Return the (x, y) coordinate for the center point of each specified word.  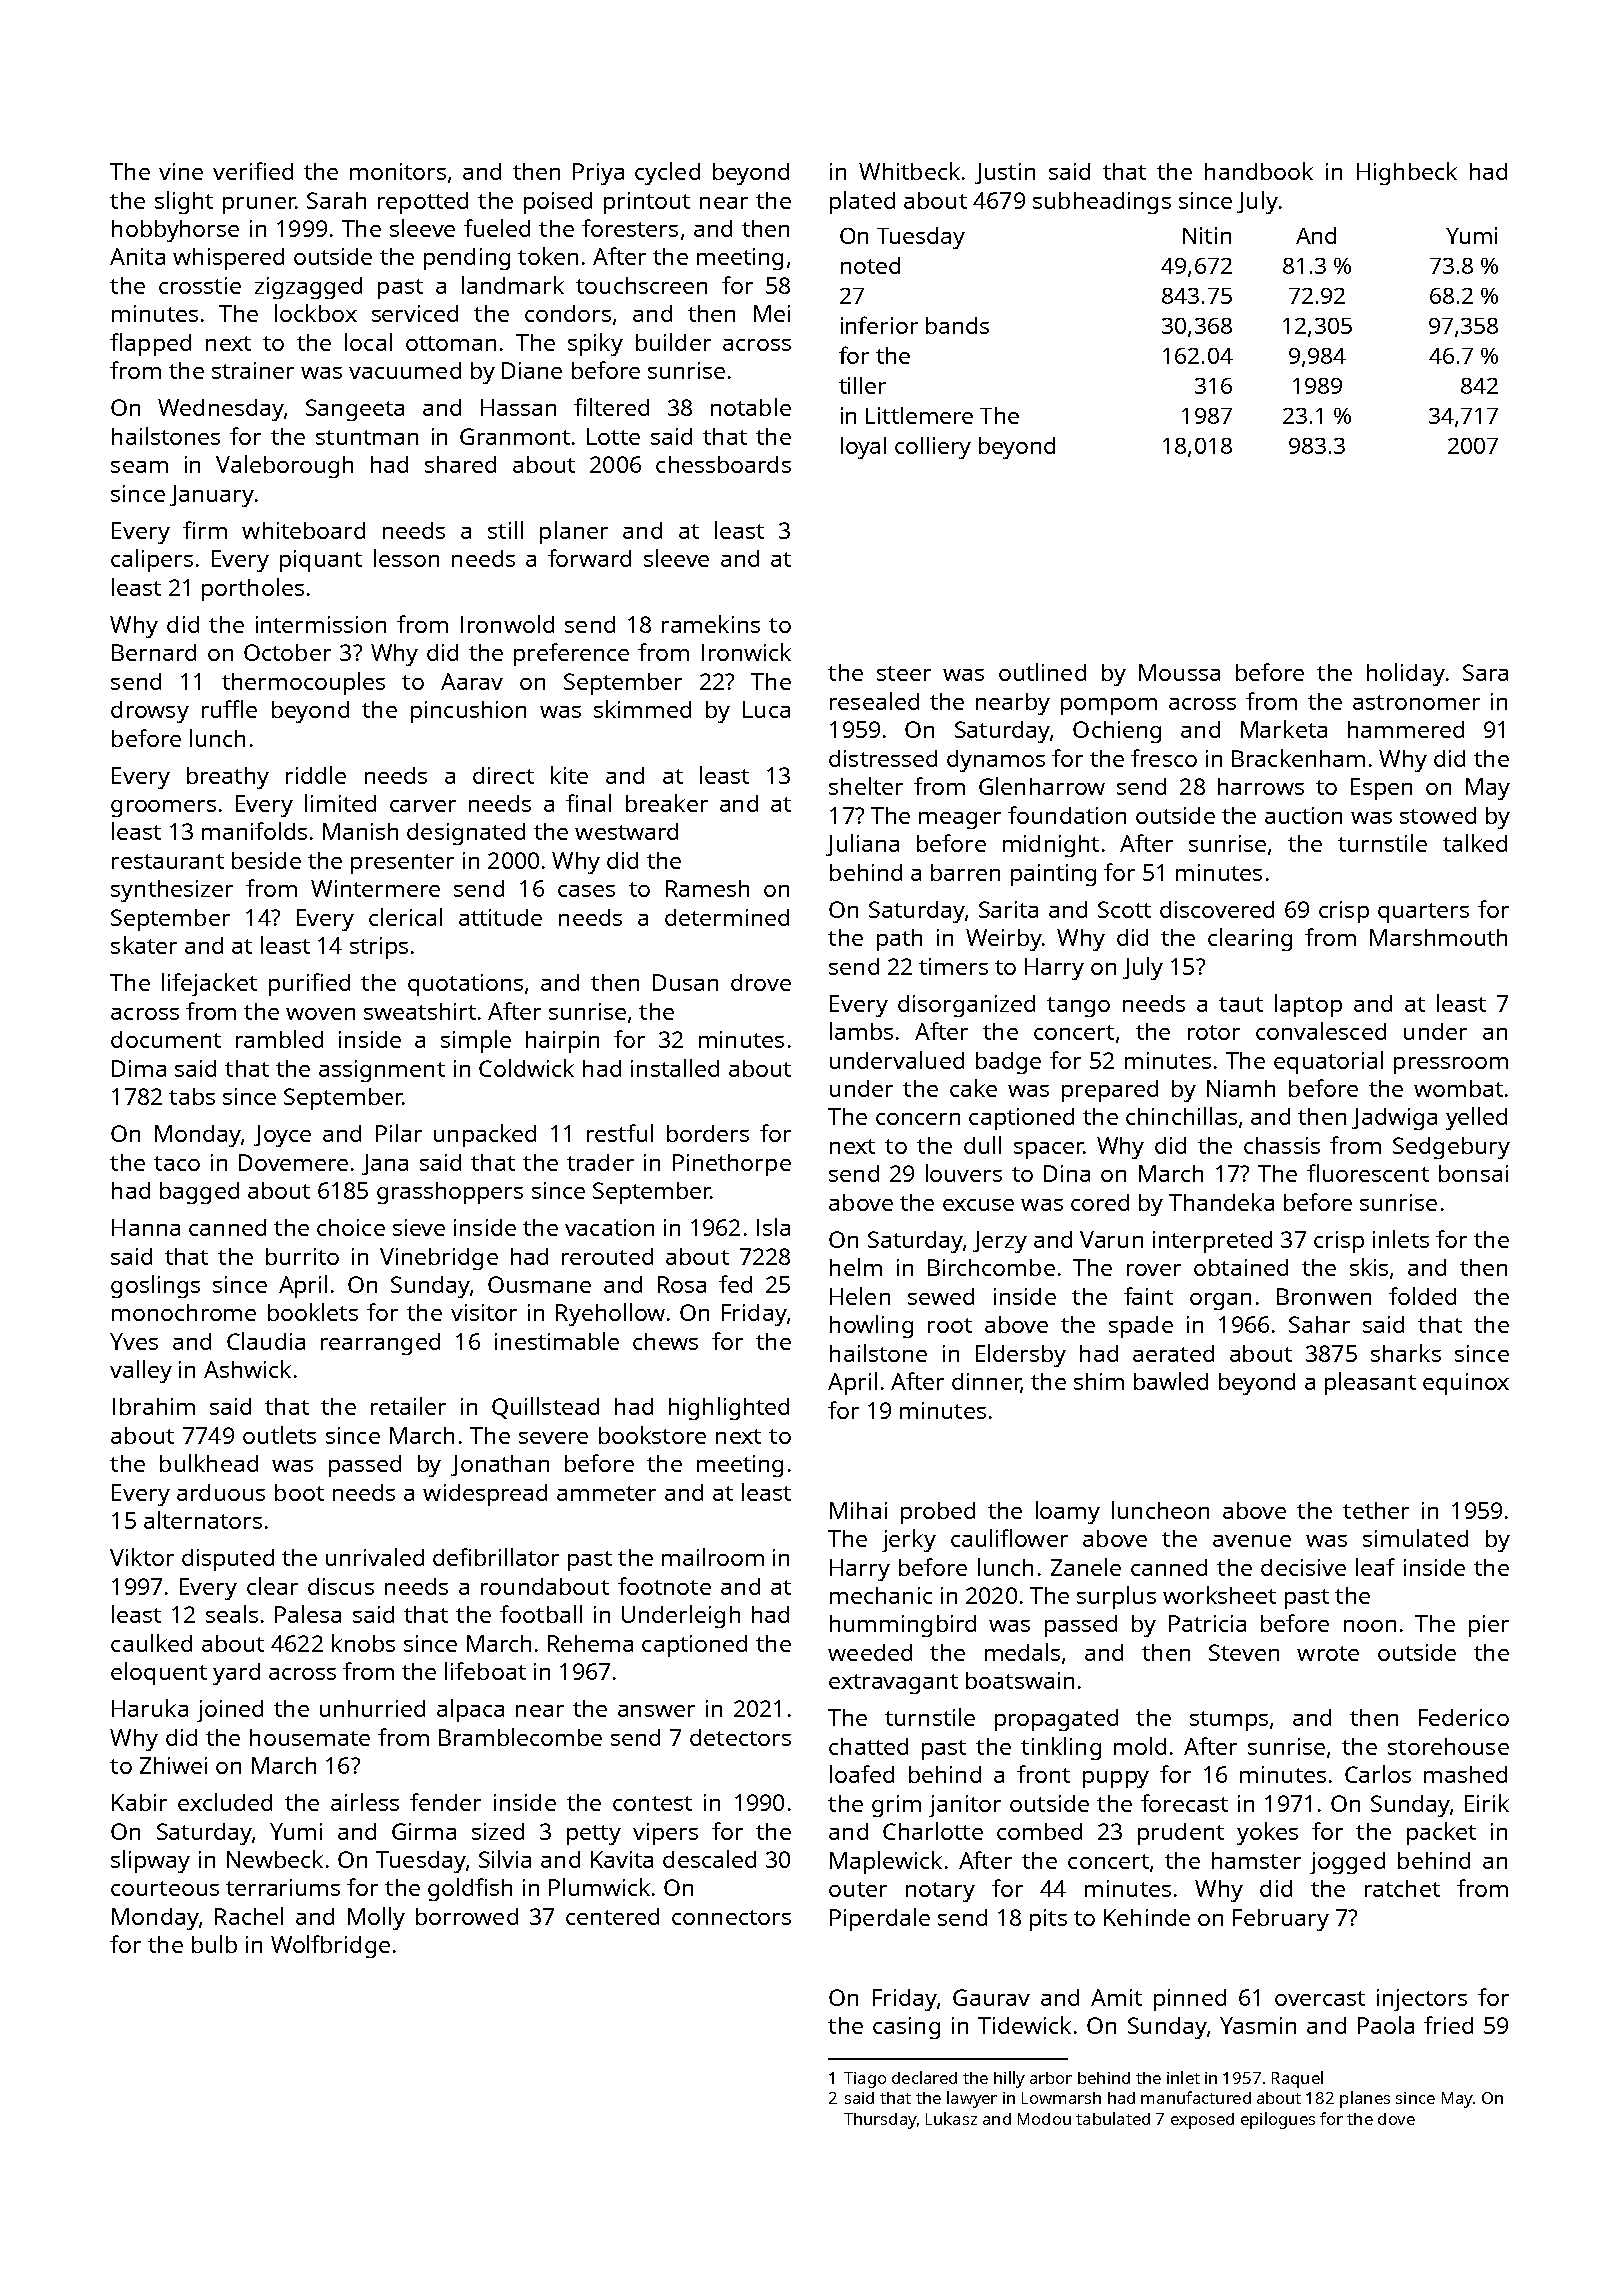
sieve (419, 1227)
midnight (1051, 846)
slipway (150, 1861)
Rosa (682, 1284)
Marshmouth (1438, 937)
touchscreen (641, 285)
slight (184, 202)
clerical (405, 917)
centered (612, 1916)
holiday (1406, 674)
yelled (1476, 1118)
